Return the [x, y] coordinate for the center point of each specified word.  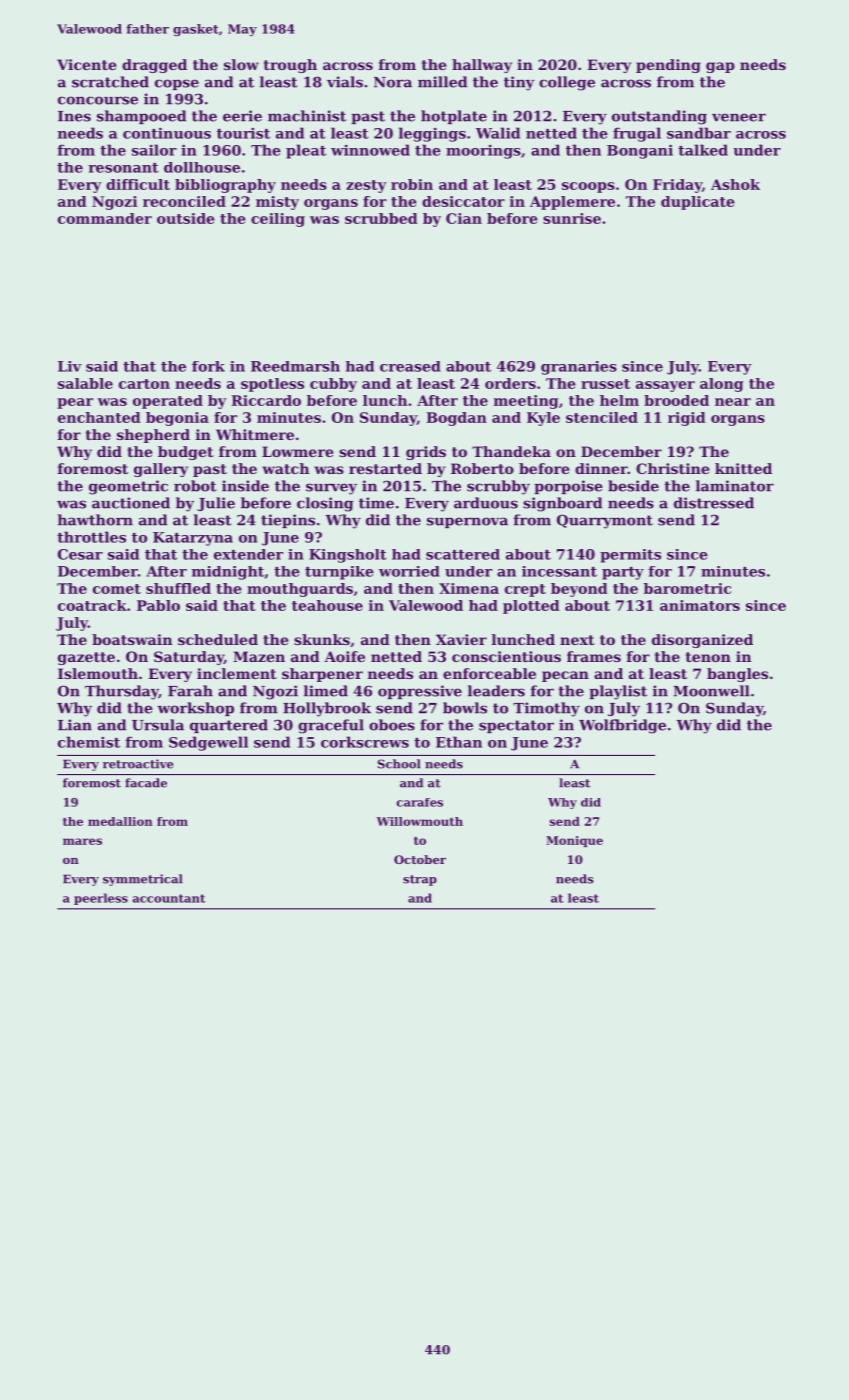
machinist [307, 116]
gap [720, 67]
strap [420, 880]
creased [410, 366]
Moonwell [711, 691]
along [721, 385]
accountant [169, 898]
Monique [574, 841]
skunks [322, 639]
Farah [190, 691]
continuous [167, 133]
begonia [177, 419]
